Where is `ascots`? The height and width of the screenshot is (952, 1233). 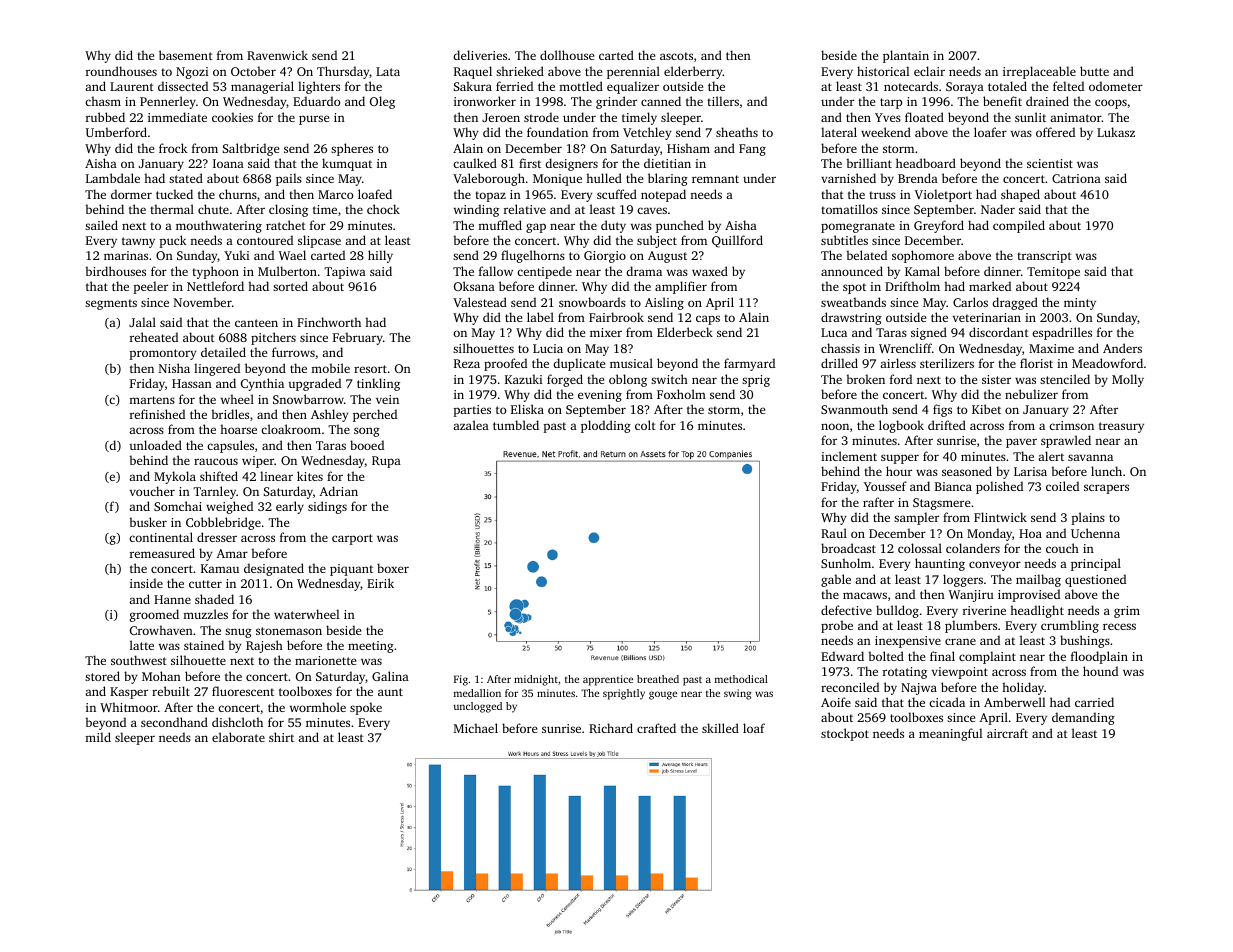 ascots is located at coordinates (676, 56).
